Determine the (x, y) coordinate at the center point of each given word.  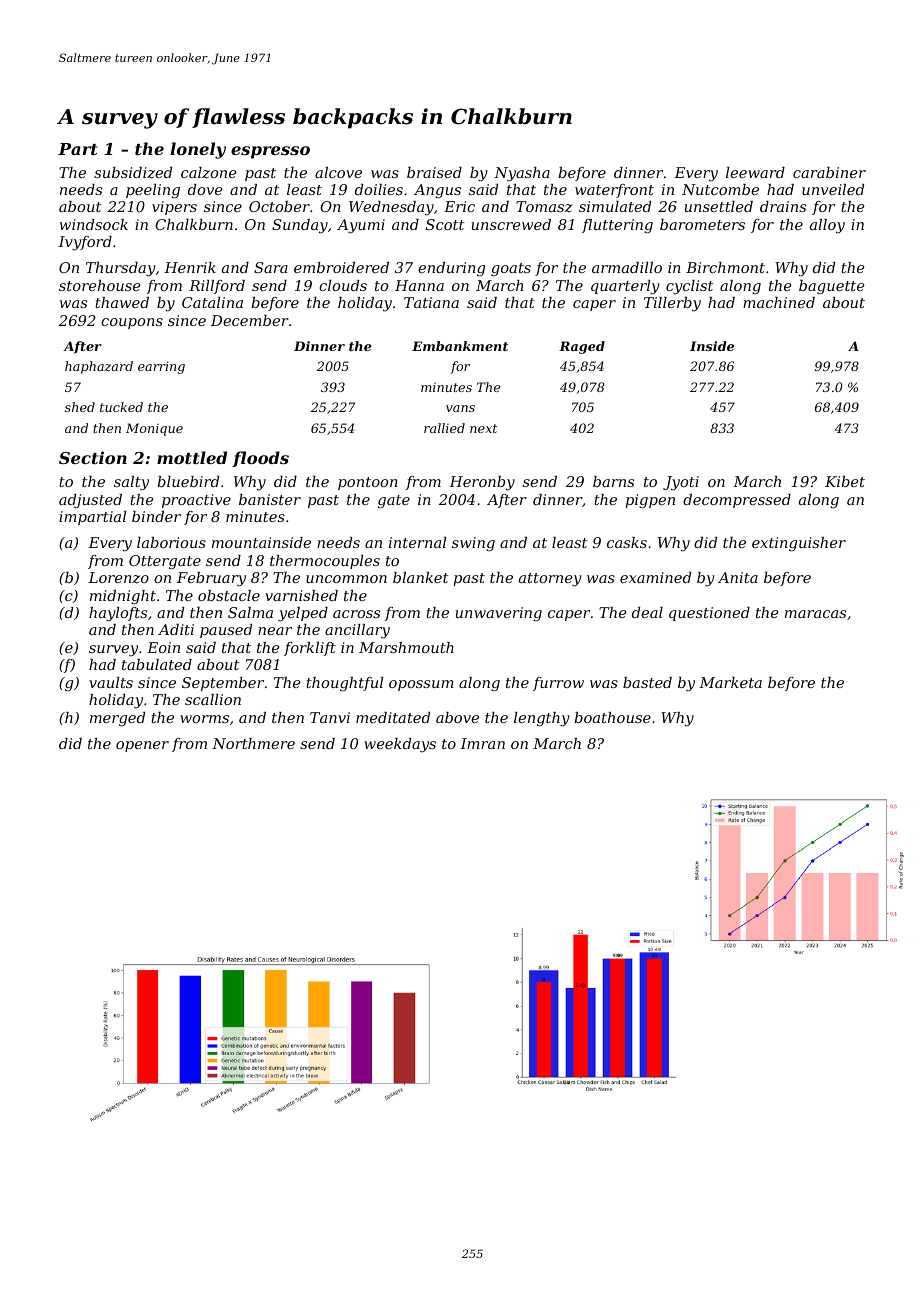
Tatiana (431, 302)
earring (161, 367)
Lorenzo (118, 578)
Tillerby (672, 304)
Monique (154, 429)
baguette (832, 287)
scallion (213, 699)
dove (205, 189)
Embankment (460, 346)
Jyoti (681, 483)
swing (473, 544)
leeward (755, 172)
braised (434, 172)
